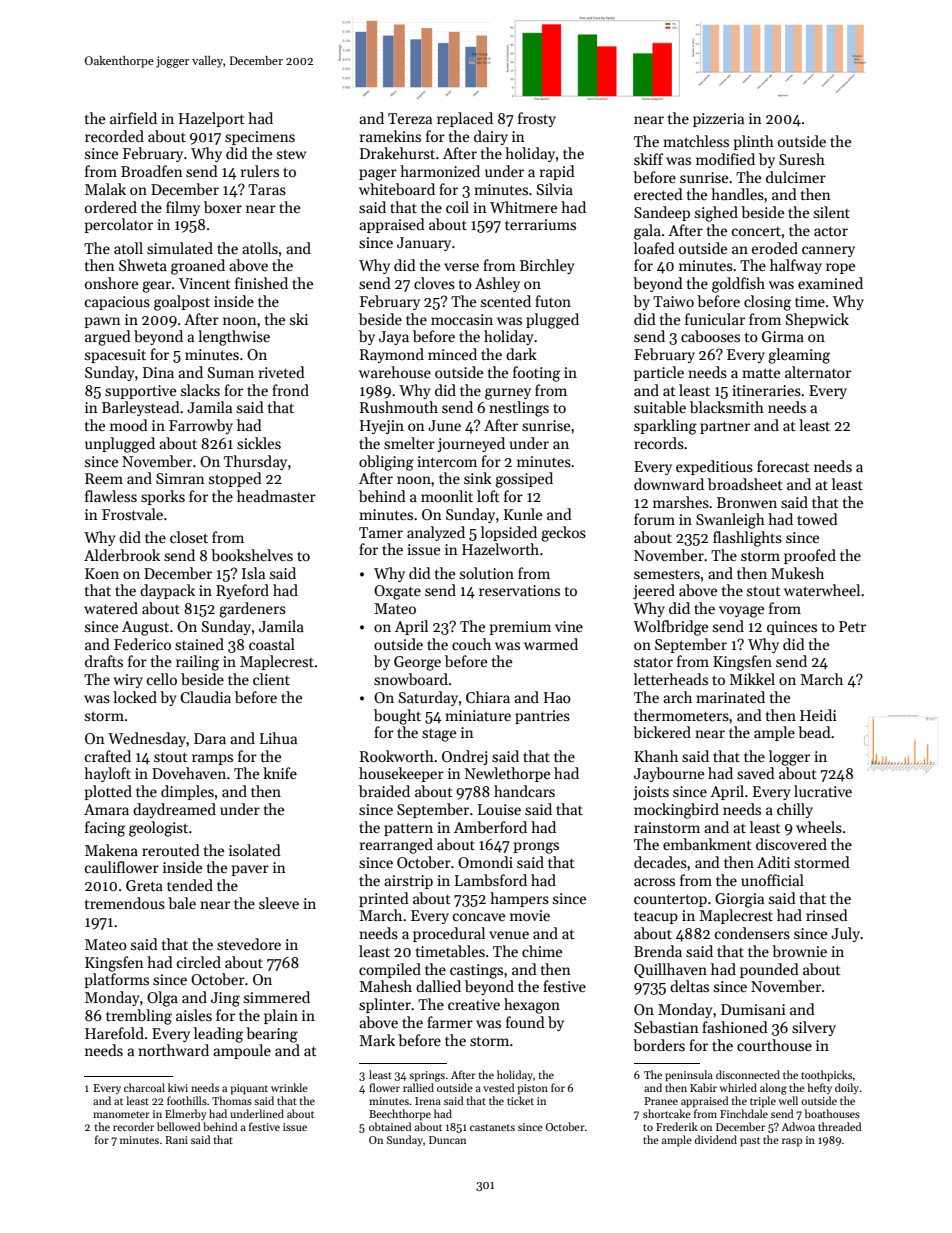  Describe the element at coordinates (397, 717) in the image. I see `bought` at that location.
